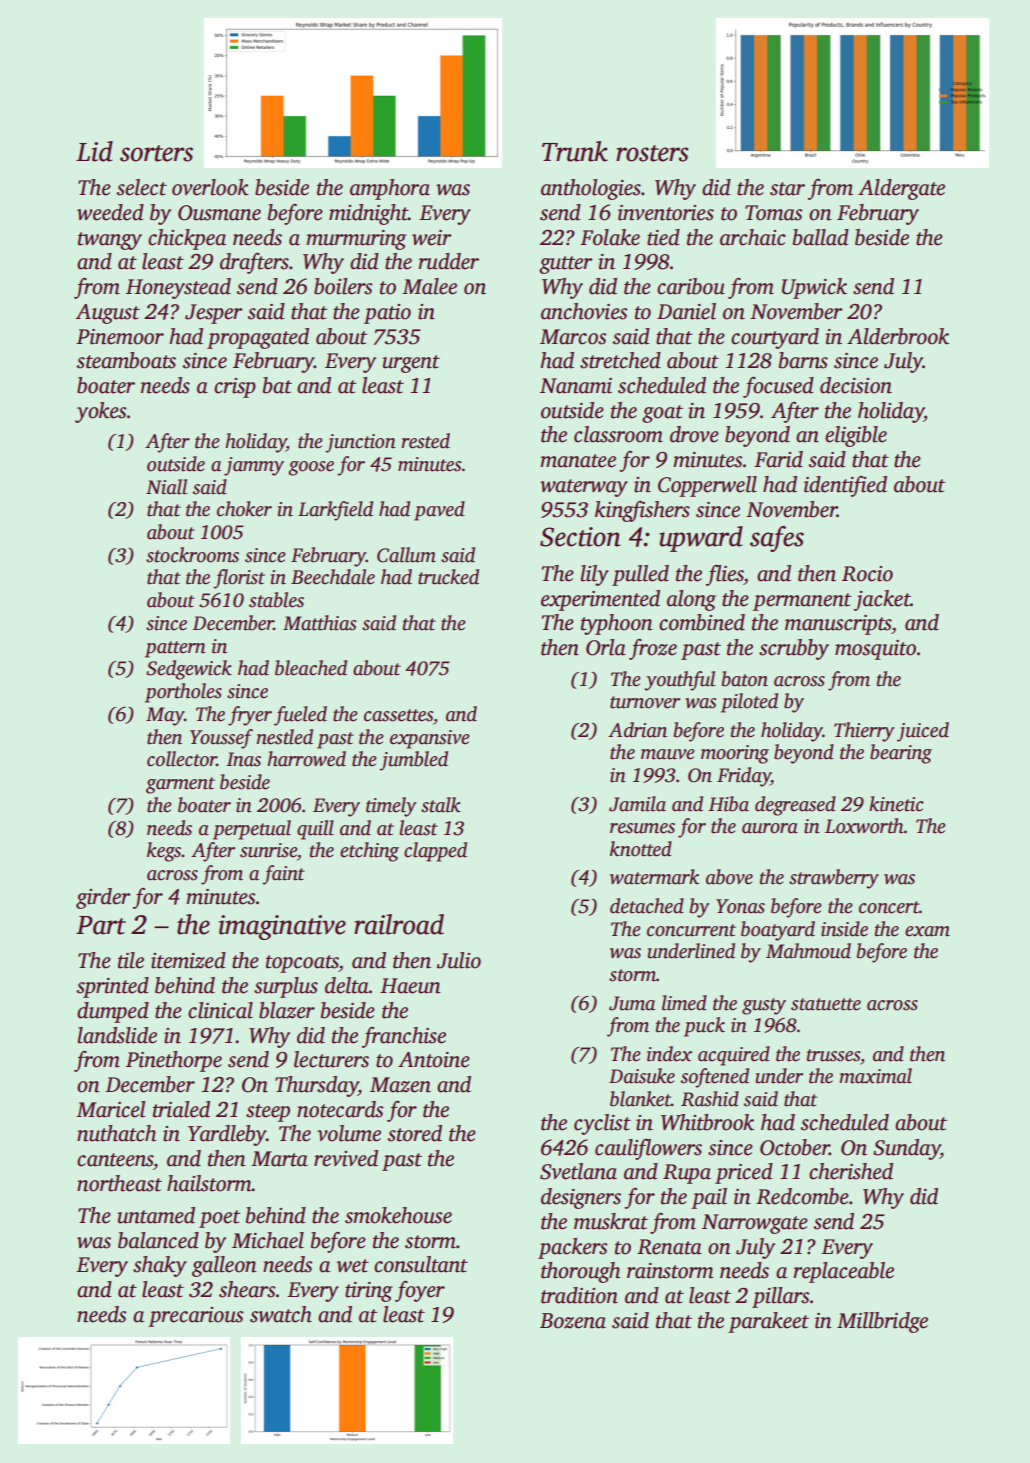 The height and width of the document is (1463, 1030). I want to click on decision, so click(856, 385).
